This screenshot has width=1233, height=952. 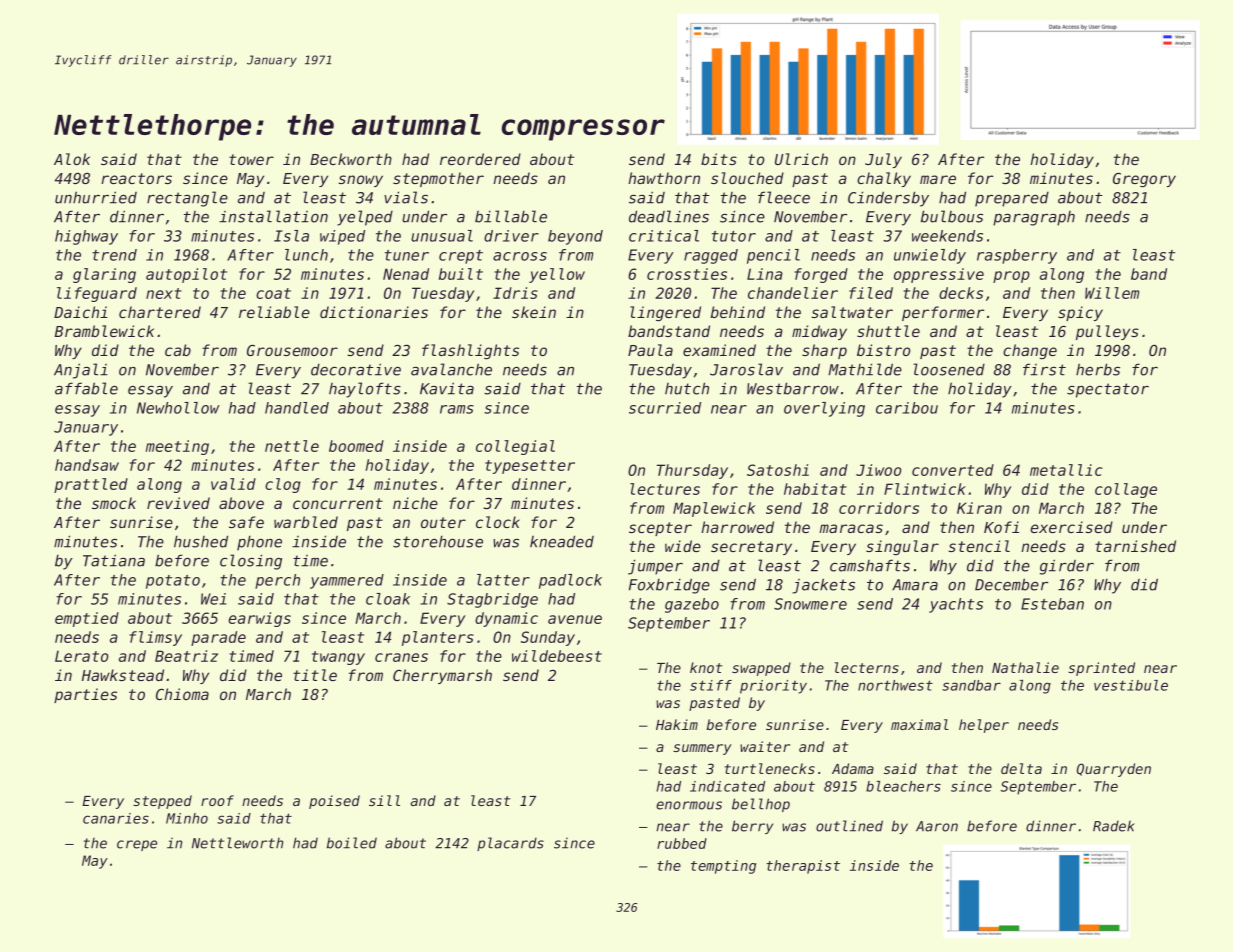 I want to click on herbs, so click(x=1098, y=369).
